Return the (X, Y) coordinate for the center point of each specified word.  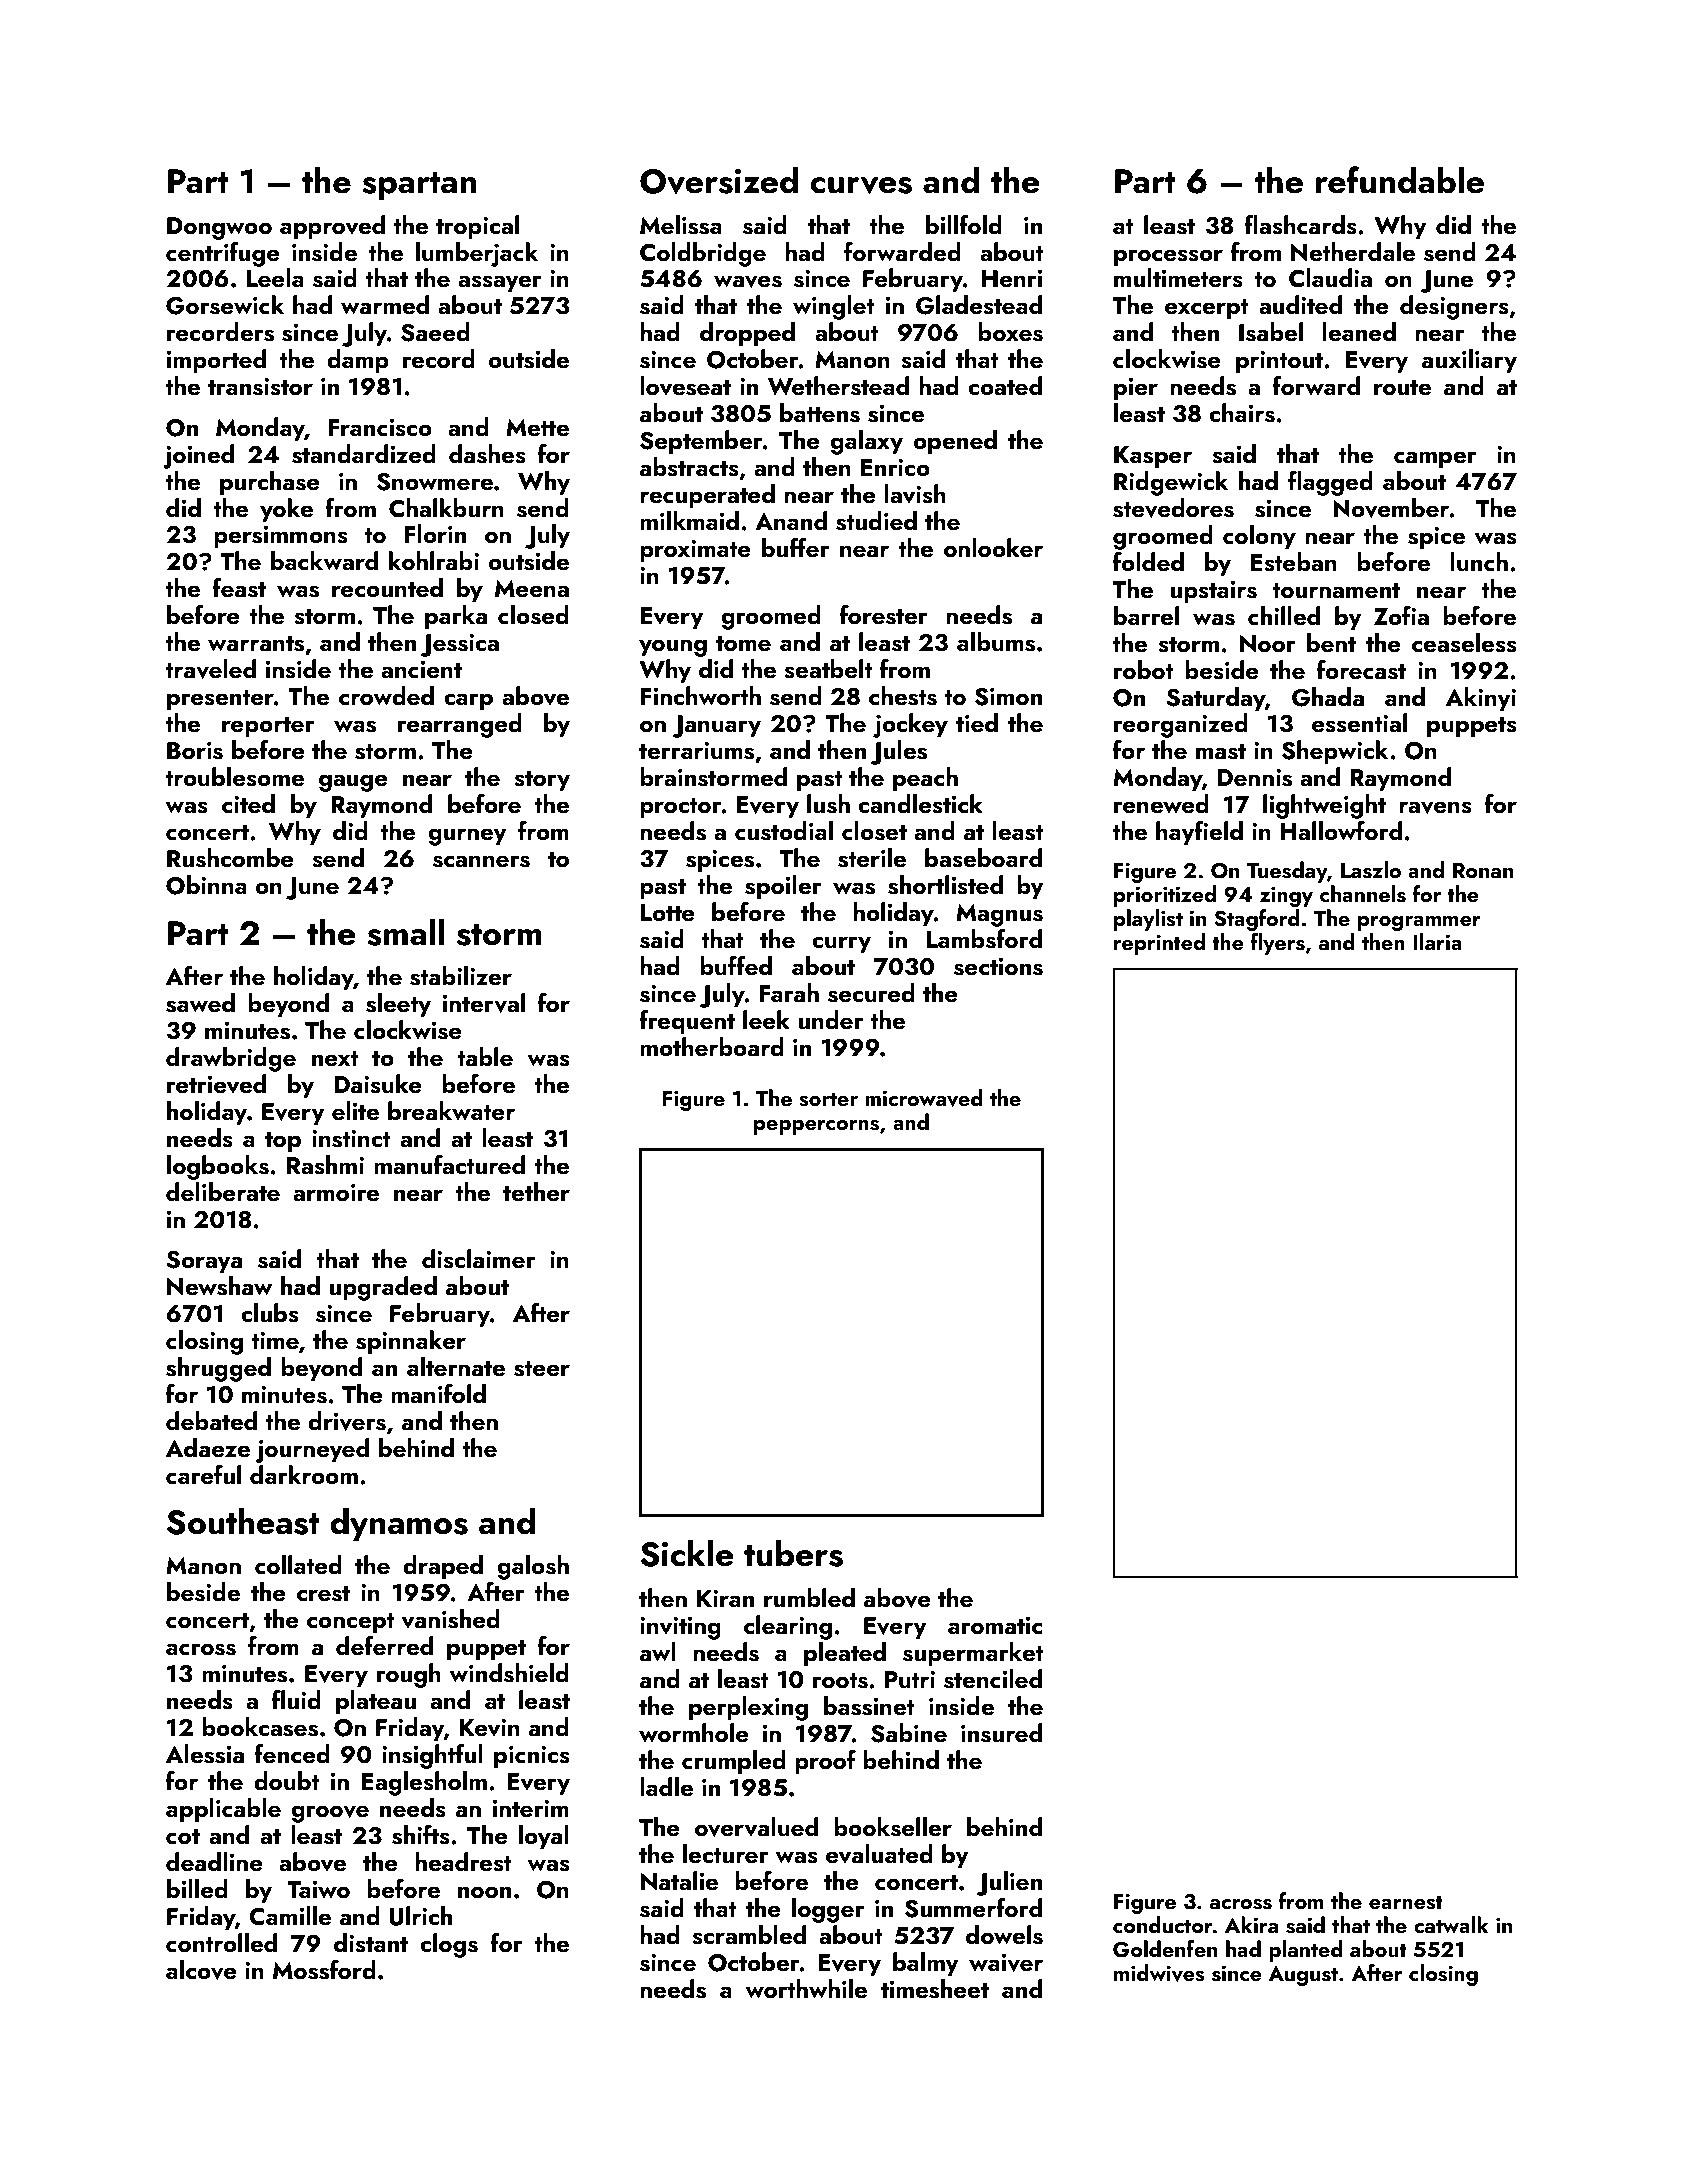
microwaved (924, 1098)
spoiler (783, 887)
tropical (477, 227)
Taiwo (318, 1889)
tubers (793, 1553)
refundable (1400, 180)
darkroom (304, 1474)
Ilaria (1437, 941)
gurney (467, 837)
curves (861, 186)
